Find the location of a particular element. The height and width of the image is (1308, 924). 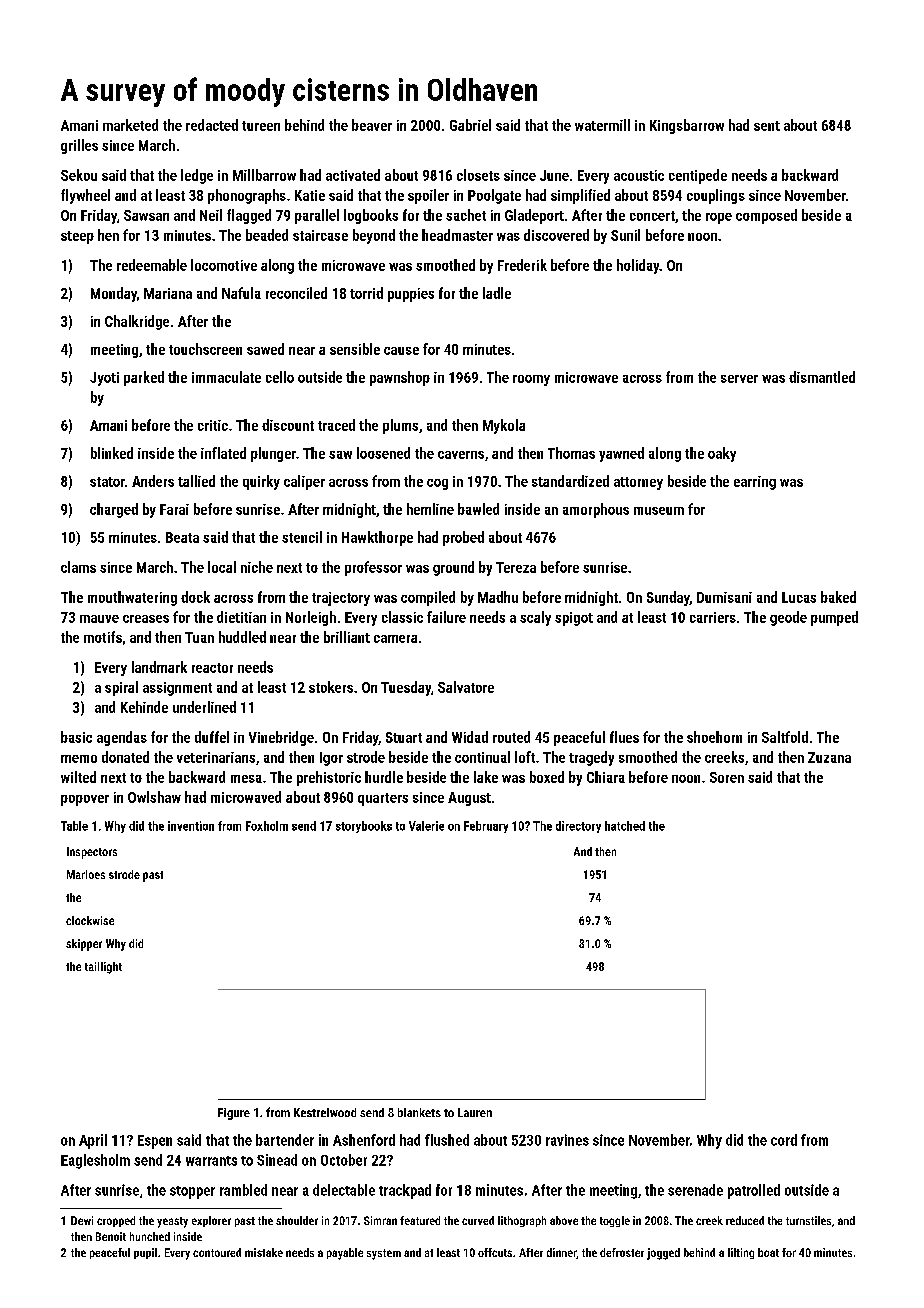

wilted is located at coordinates (78, 777).
